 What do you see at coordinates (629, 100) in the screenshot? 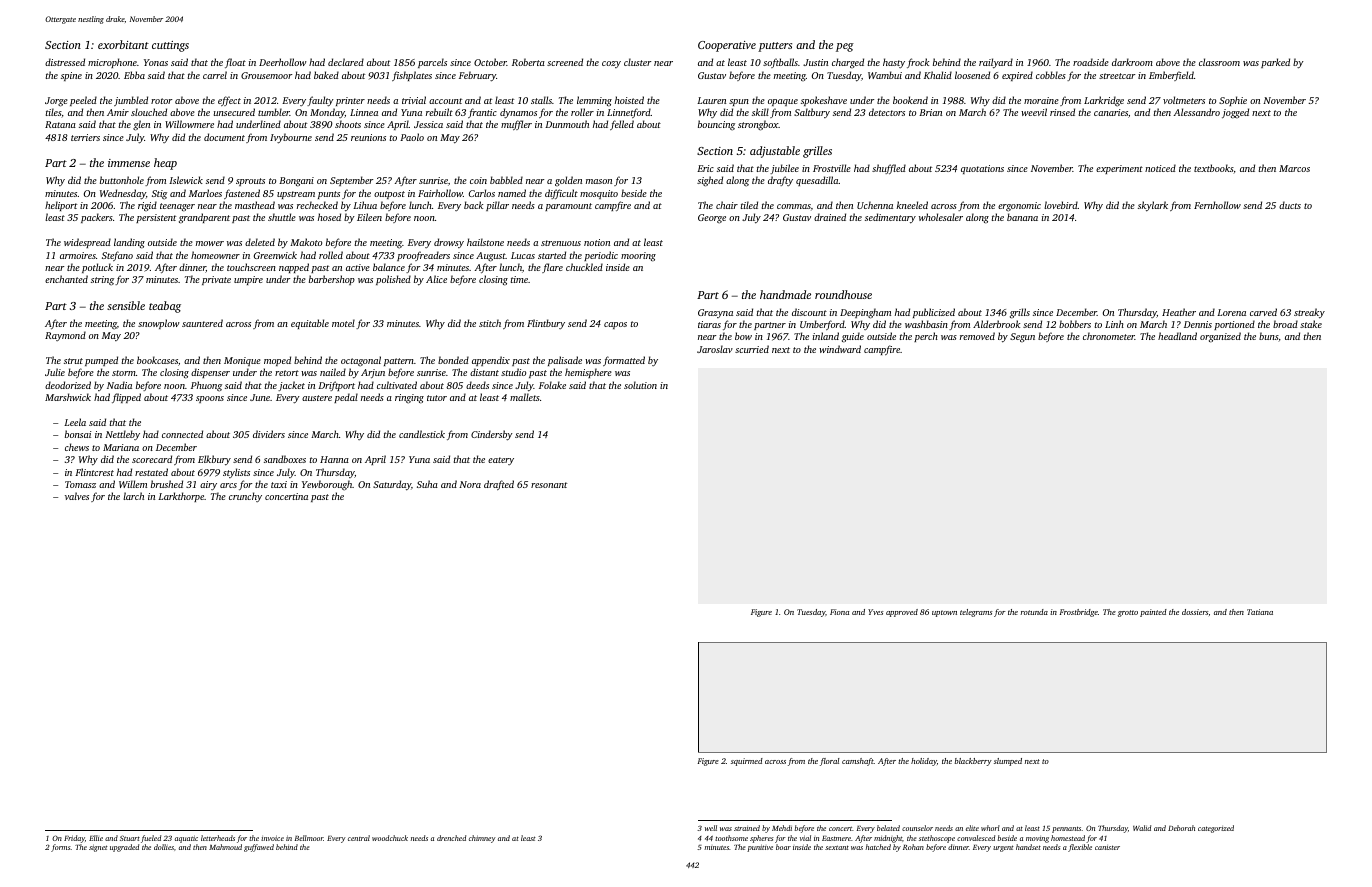
I see `hoisted` at bounding box center [629, 100].
